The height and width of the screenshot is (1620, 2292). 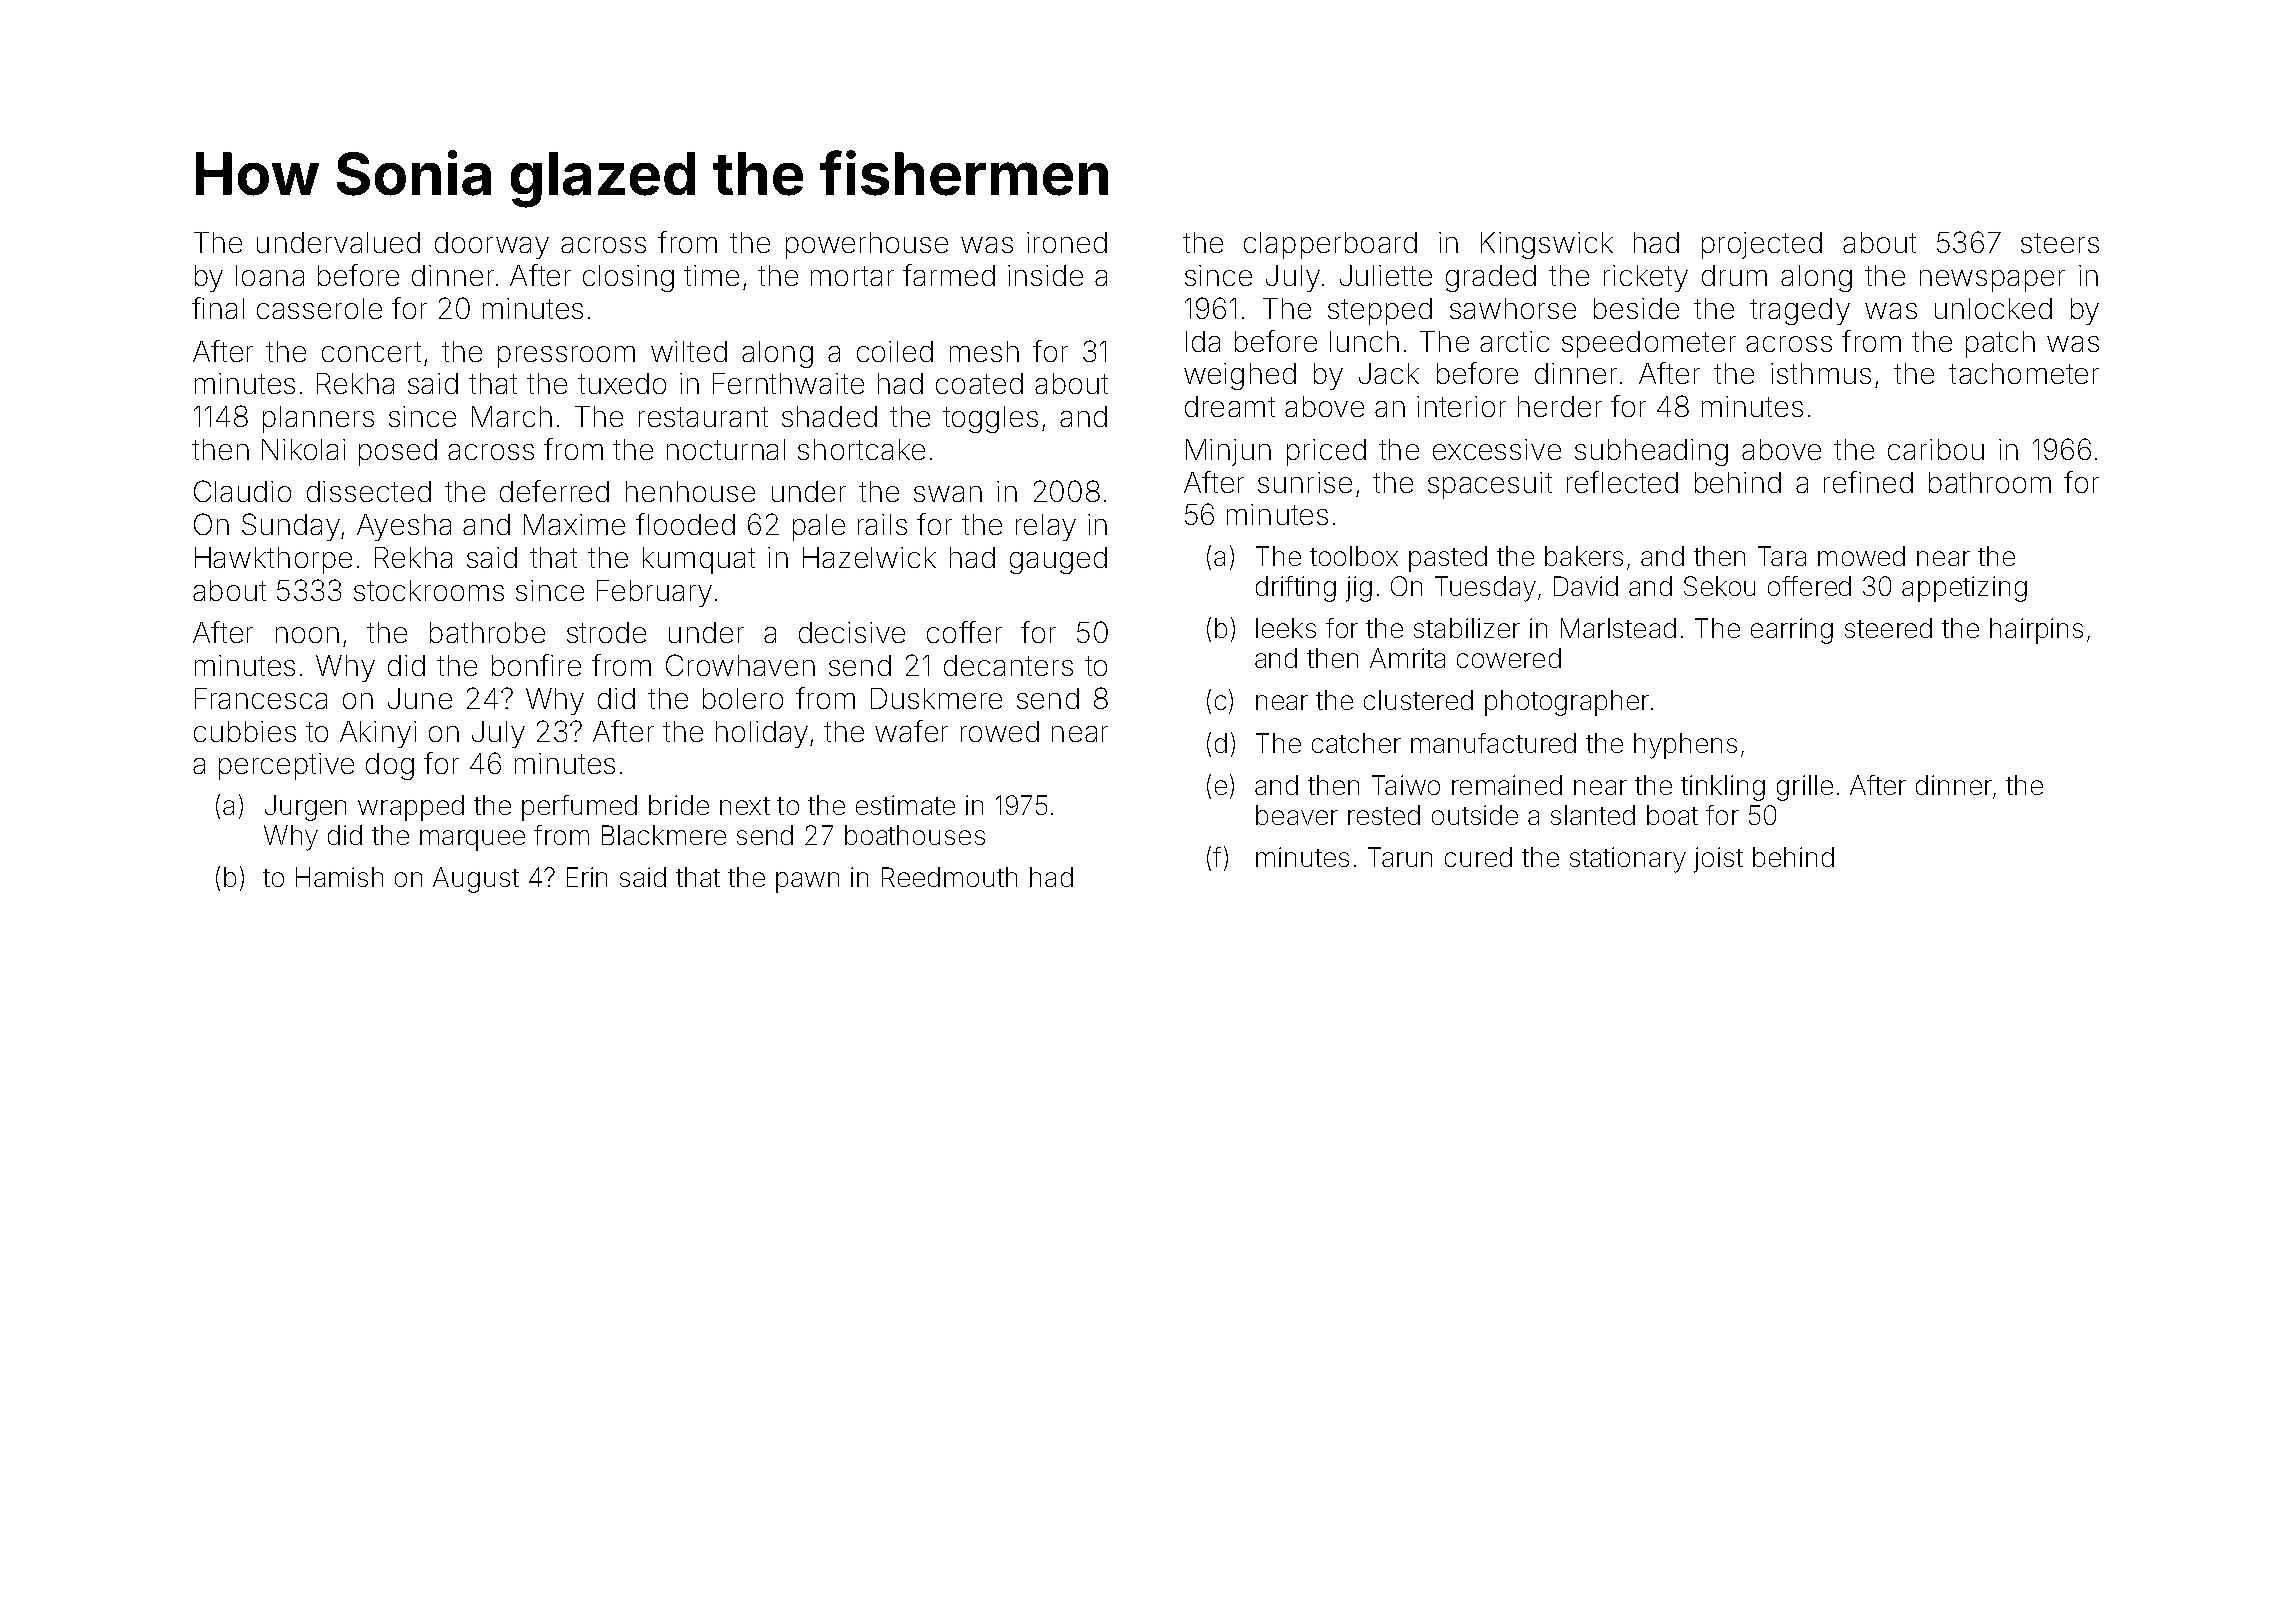 What do you see at coordinates (1651, 452) in the screenshot?
I see `subheading` at bounding box center [1651, 452].
